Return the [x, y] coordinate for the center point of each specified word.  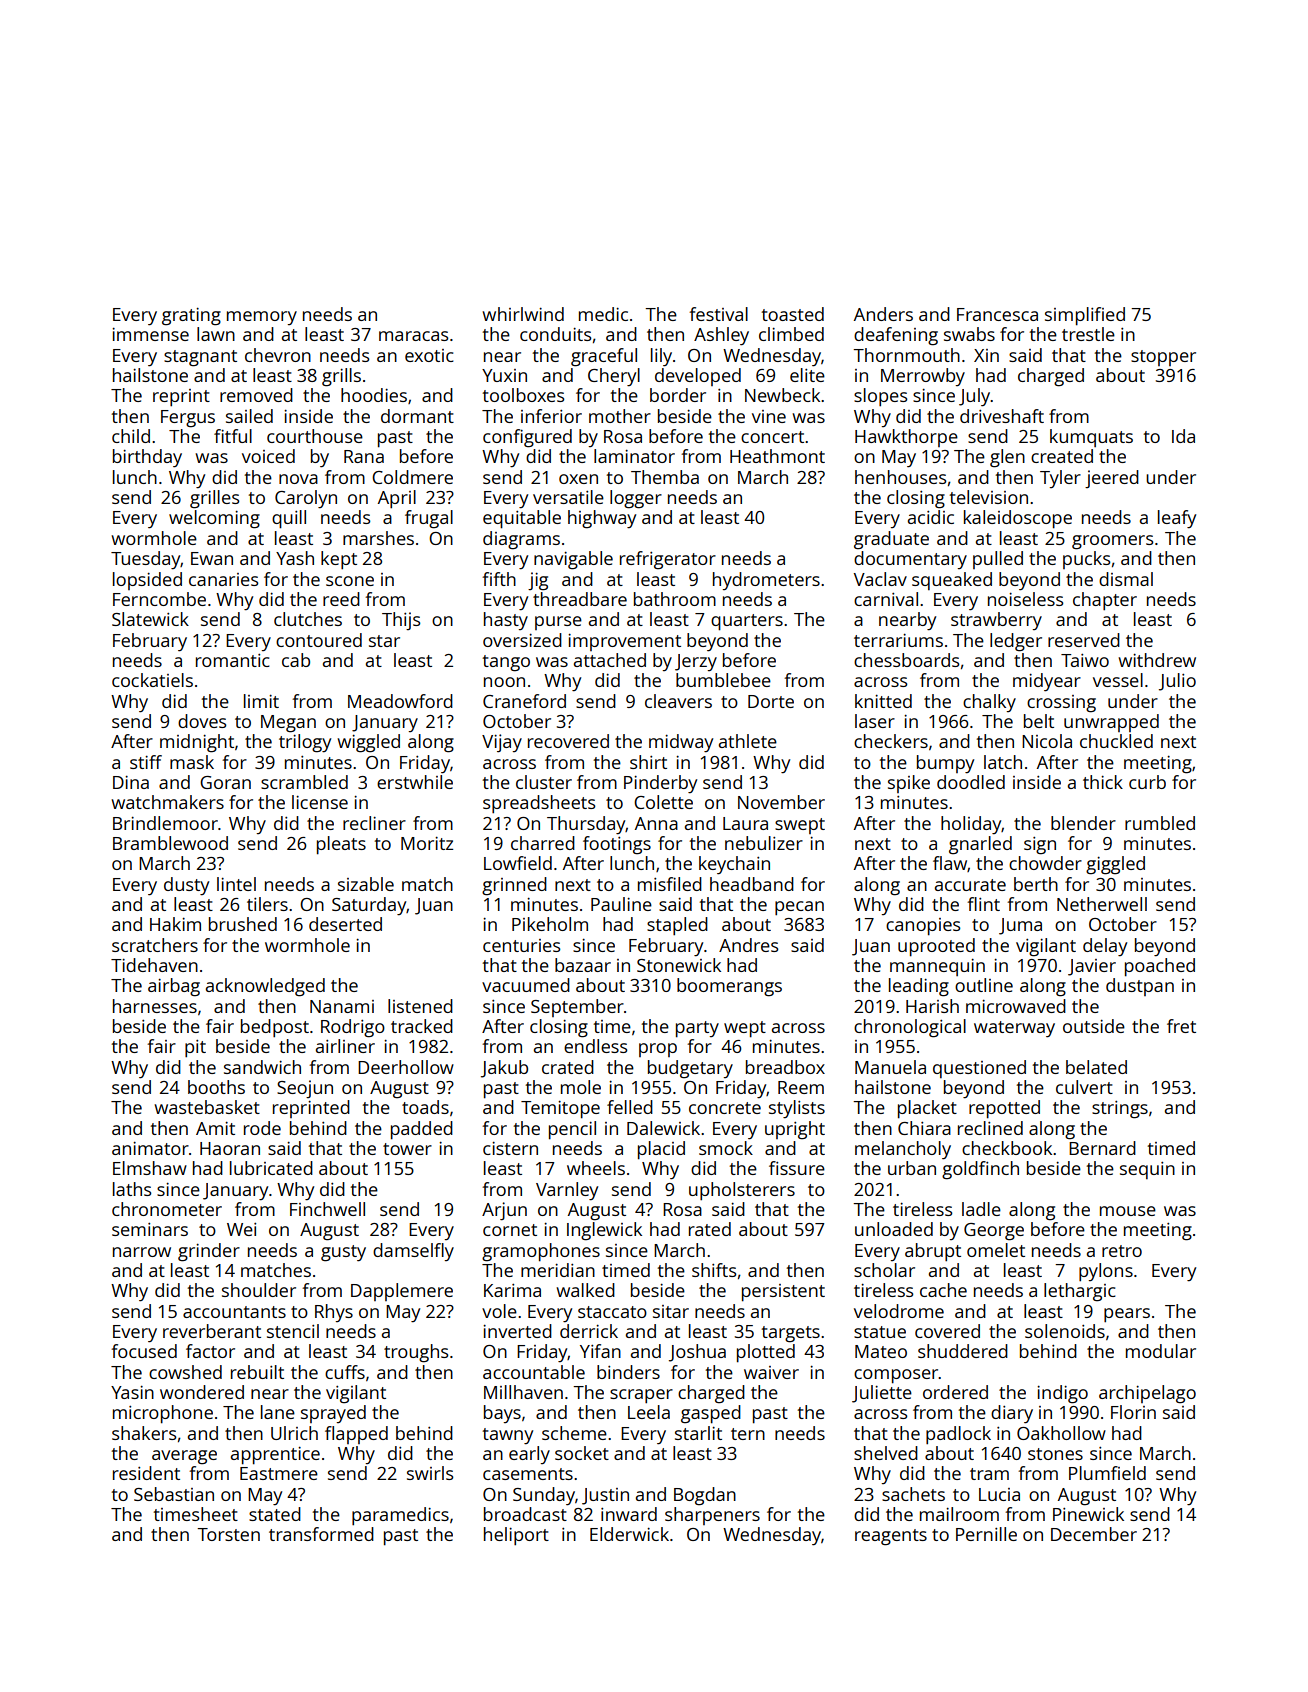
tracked [422, 1026]
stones [1055, 1454]
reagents [891, 1537]
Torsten [228, 1534]
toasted [792, 314]
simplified [1085, 316]
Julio [1177, 682]
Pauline [621, 904]
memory [262, 318]
